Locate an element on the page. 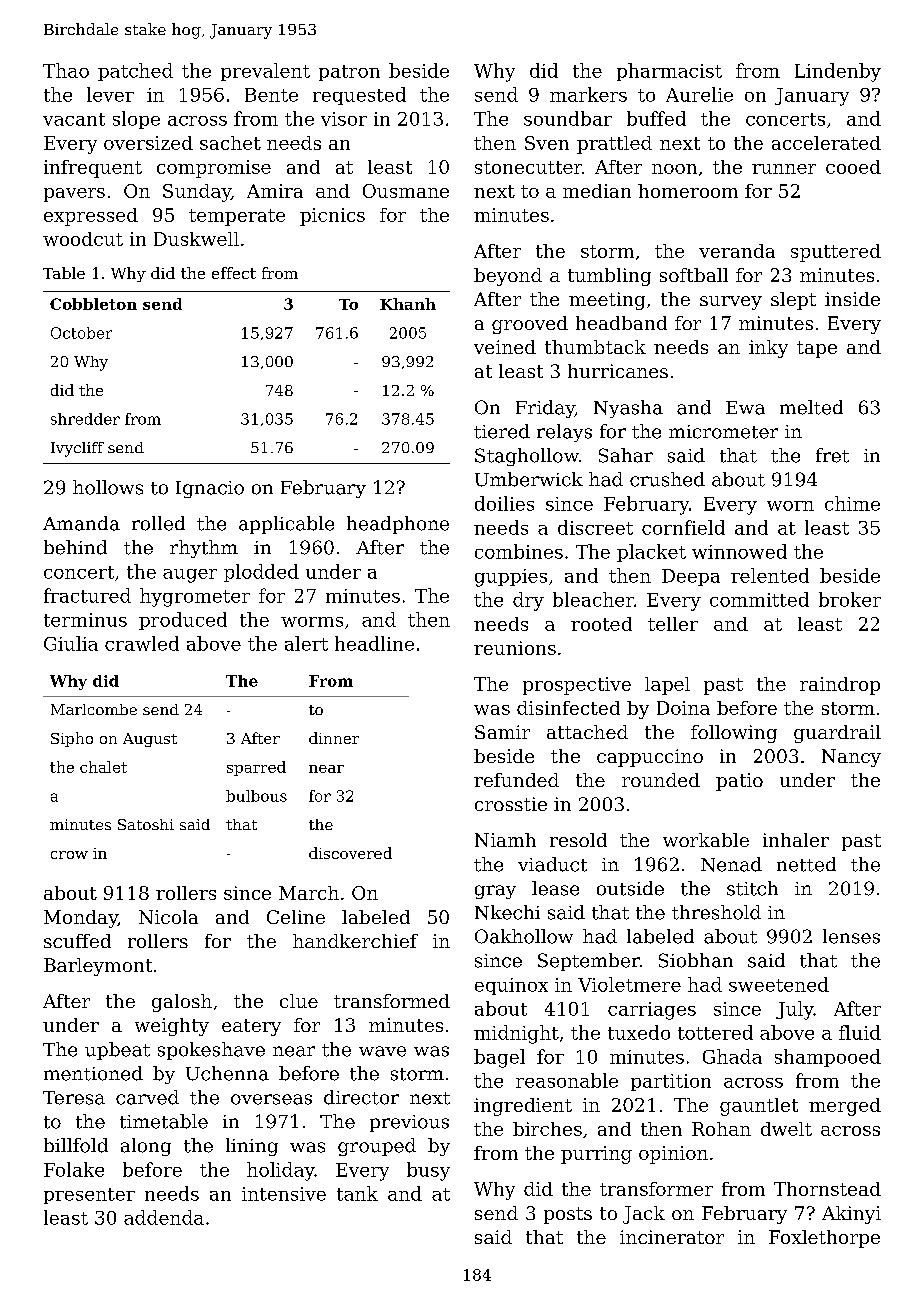 This image has width=924, height=1308. headline is located at coordinates (374, 643).
